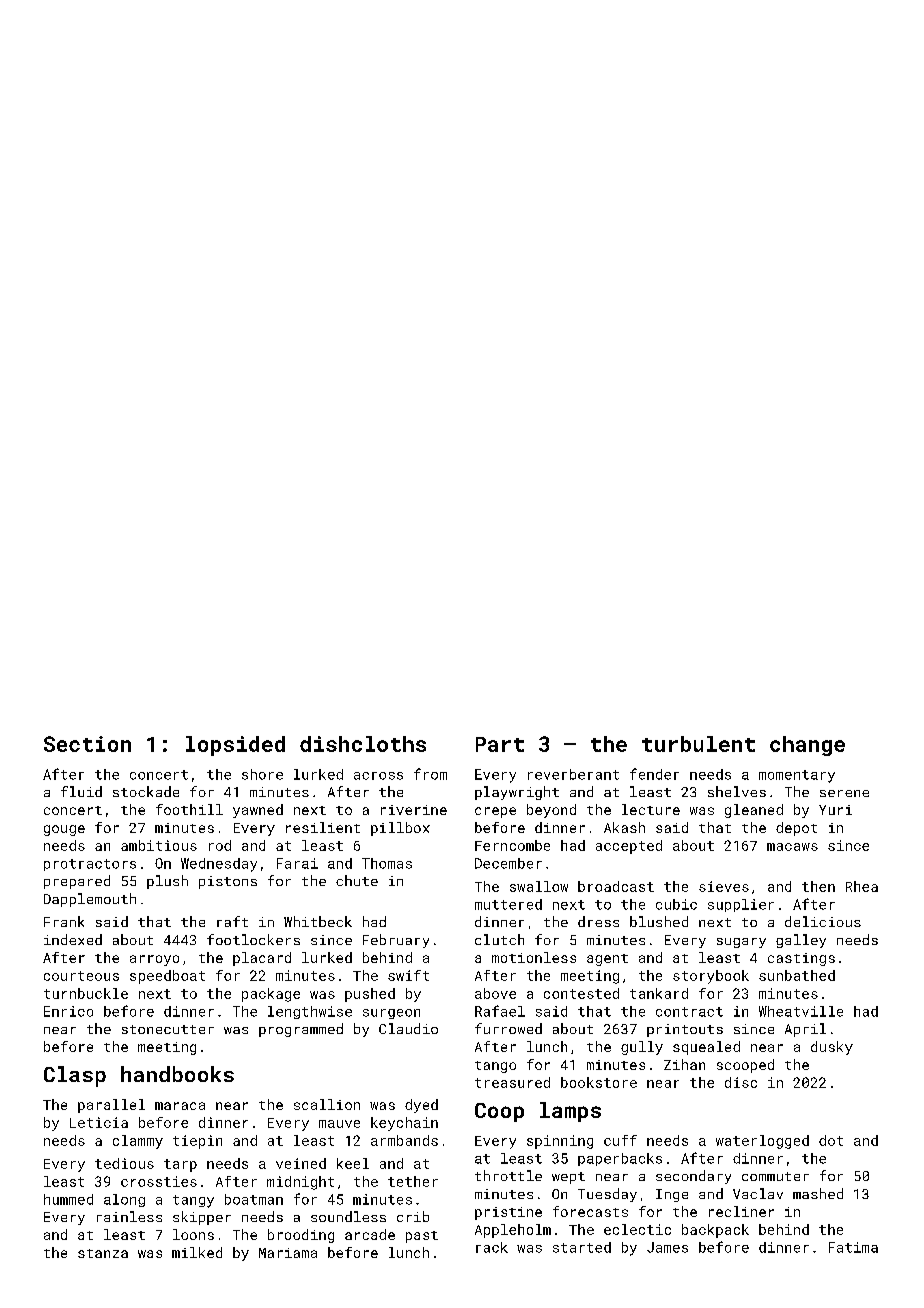  Describe the element at coordinates (404, 1140) in the page. I see `armbands` at that location.
